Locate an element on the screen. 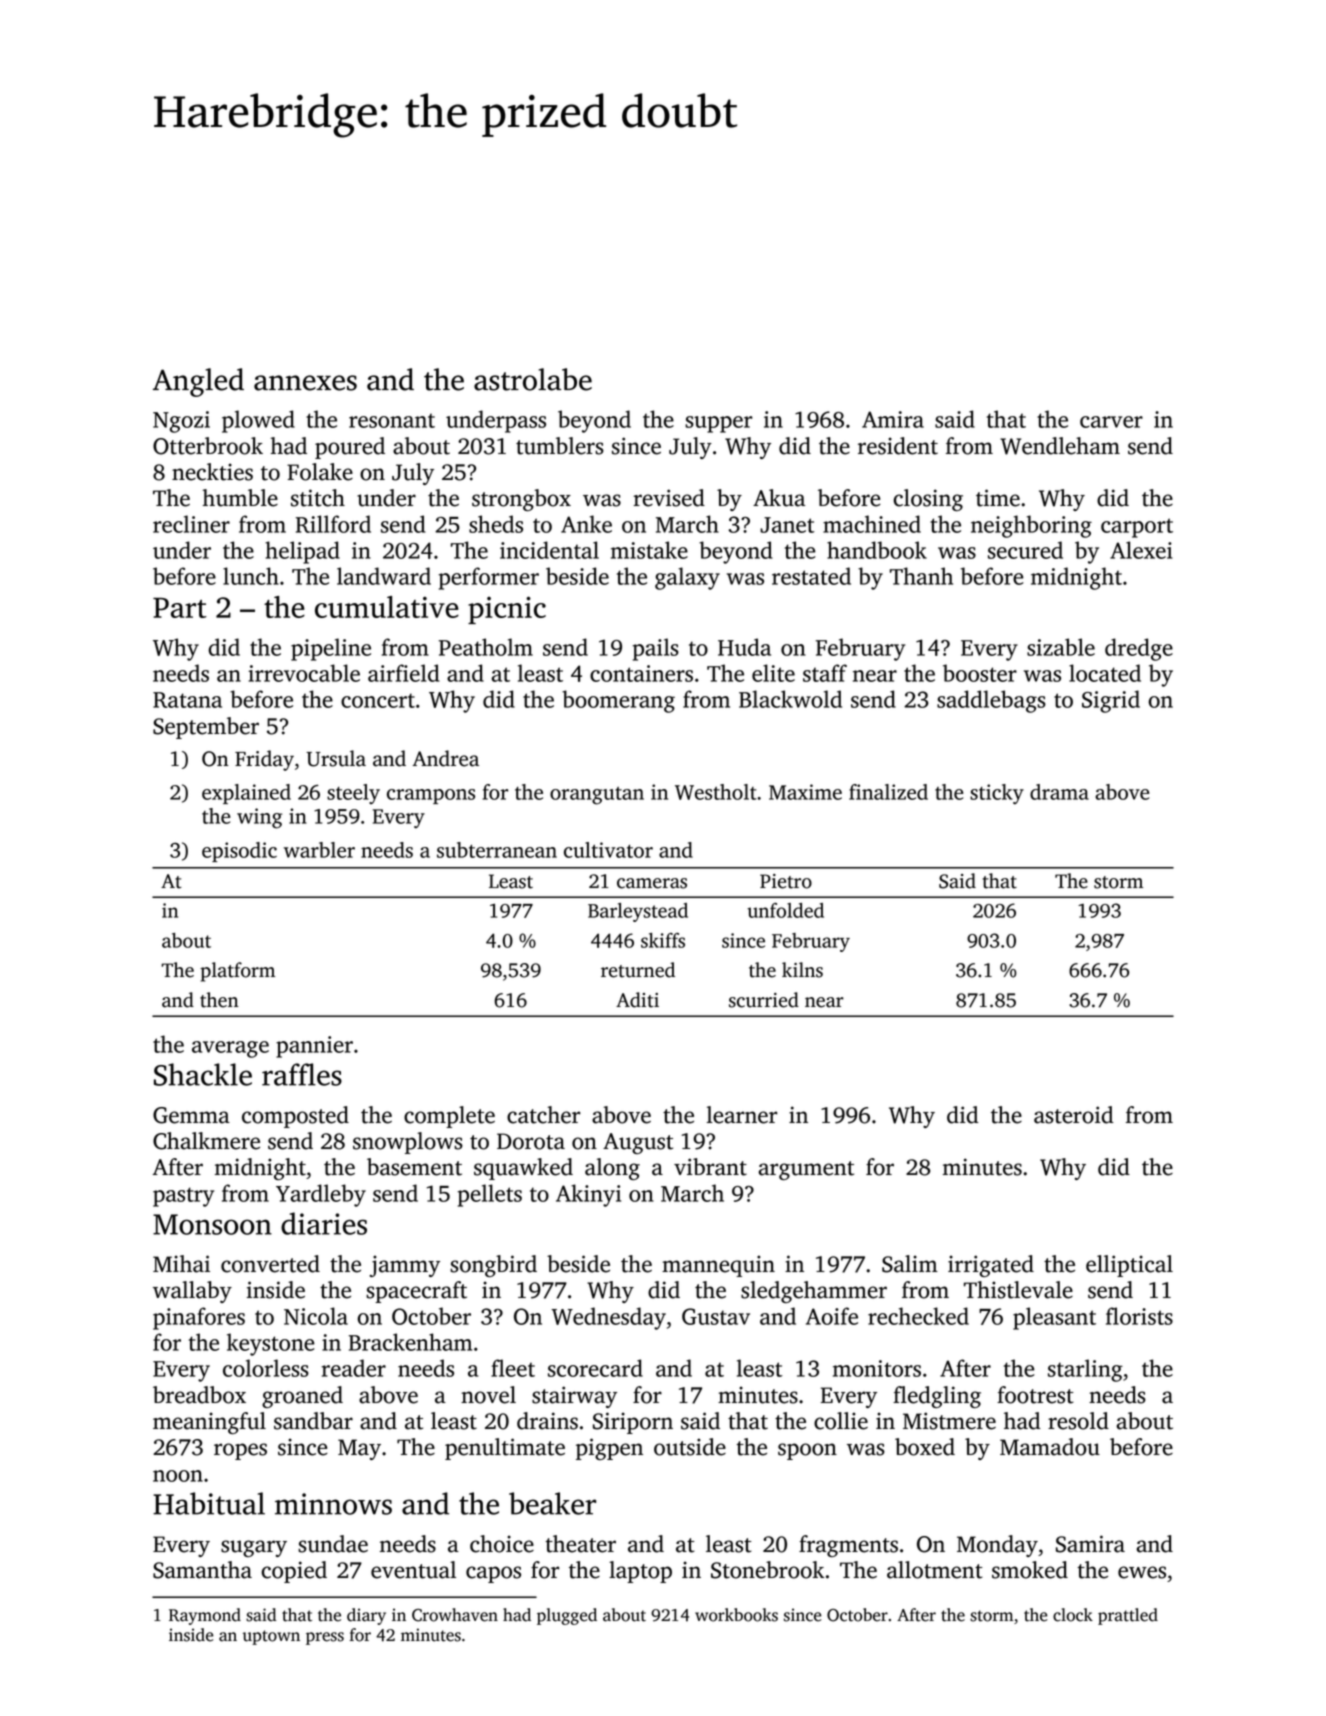 The width and height of the screenshot is (1326, 1716). resonant is located at coordinates (392, 421).
